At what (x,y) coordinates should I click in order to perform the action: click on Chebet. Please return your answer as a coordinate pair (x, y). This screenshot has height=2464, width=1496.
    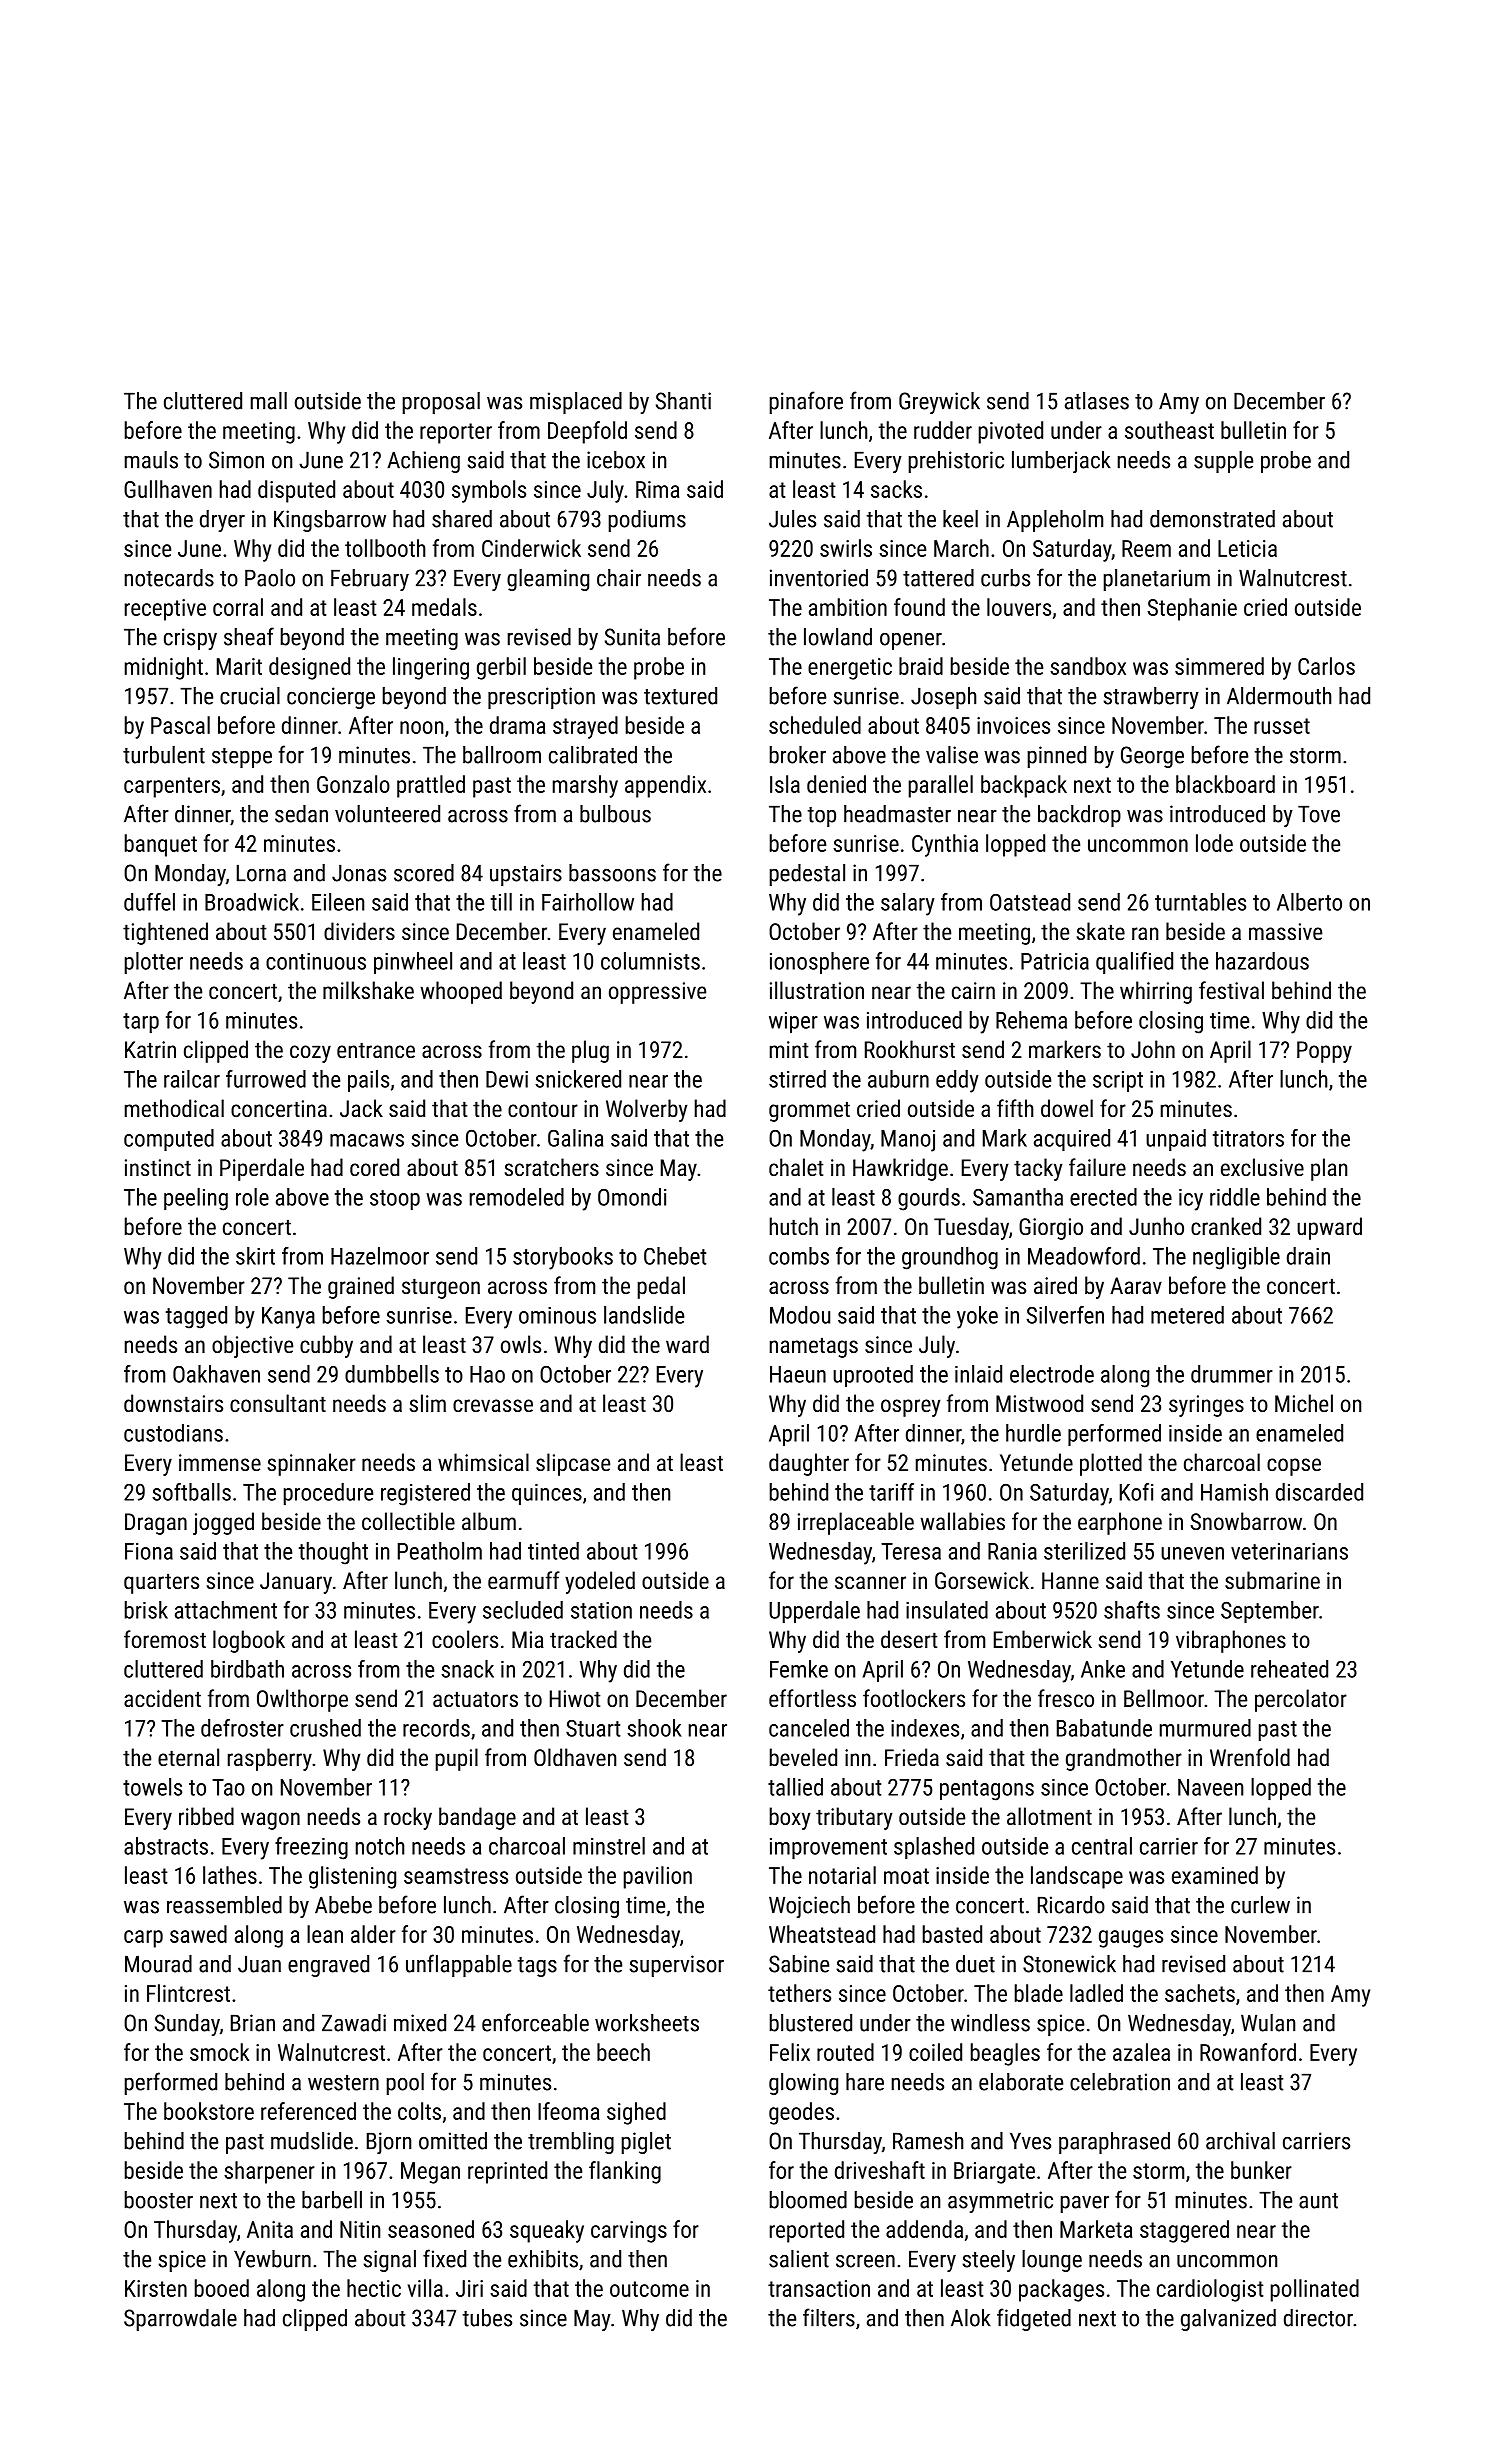
    Looking at the image, I should click on (675, 1256).
